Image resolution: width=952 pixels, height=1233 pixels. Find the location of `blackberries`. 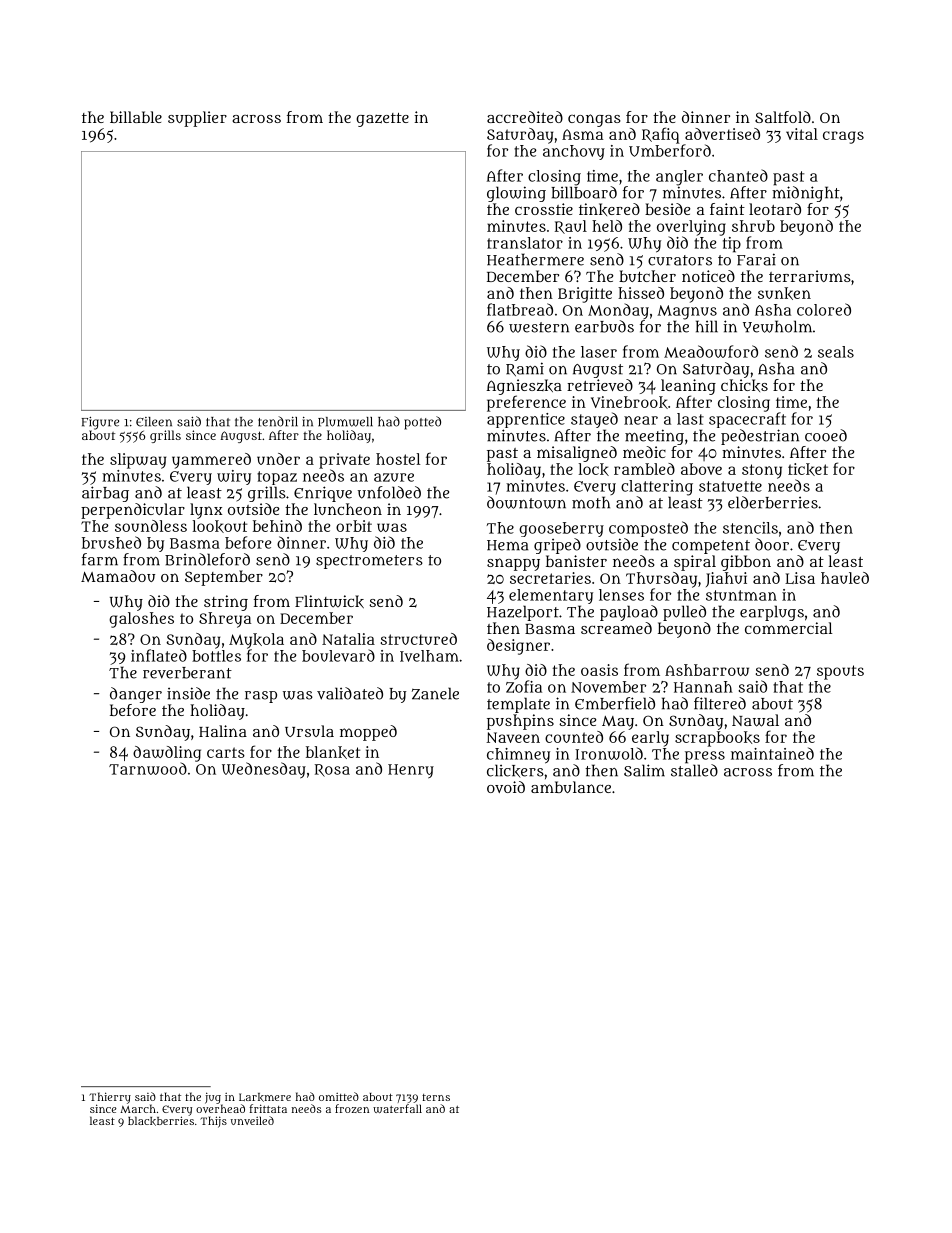

blackberries is located at coordinates (161, 1121).
